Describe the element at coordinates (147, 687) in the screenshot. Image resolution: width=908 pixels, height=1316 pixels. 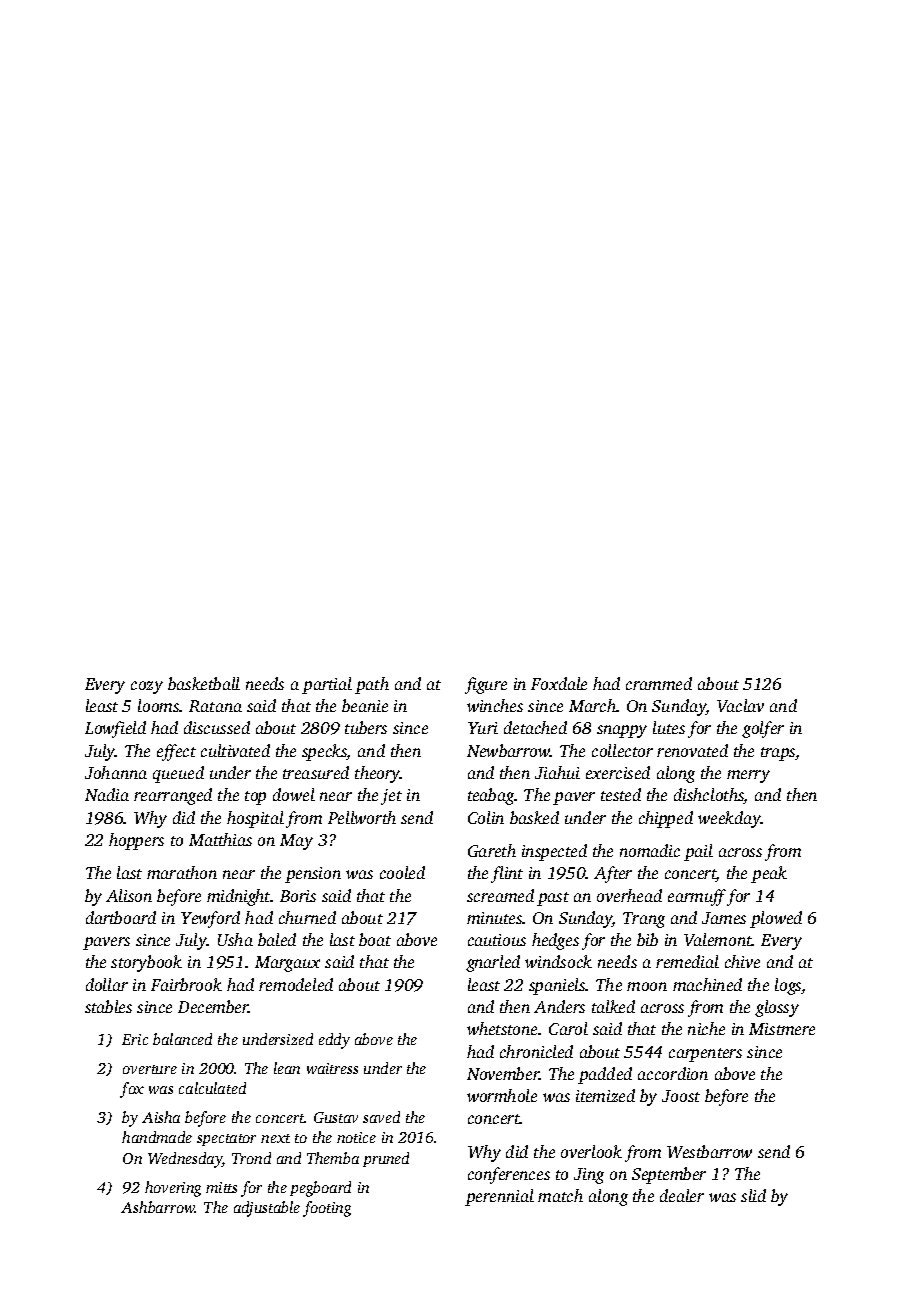
I see `cozy` at that location.
